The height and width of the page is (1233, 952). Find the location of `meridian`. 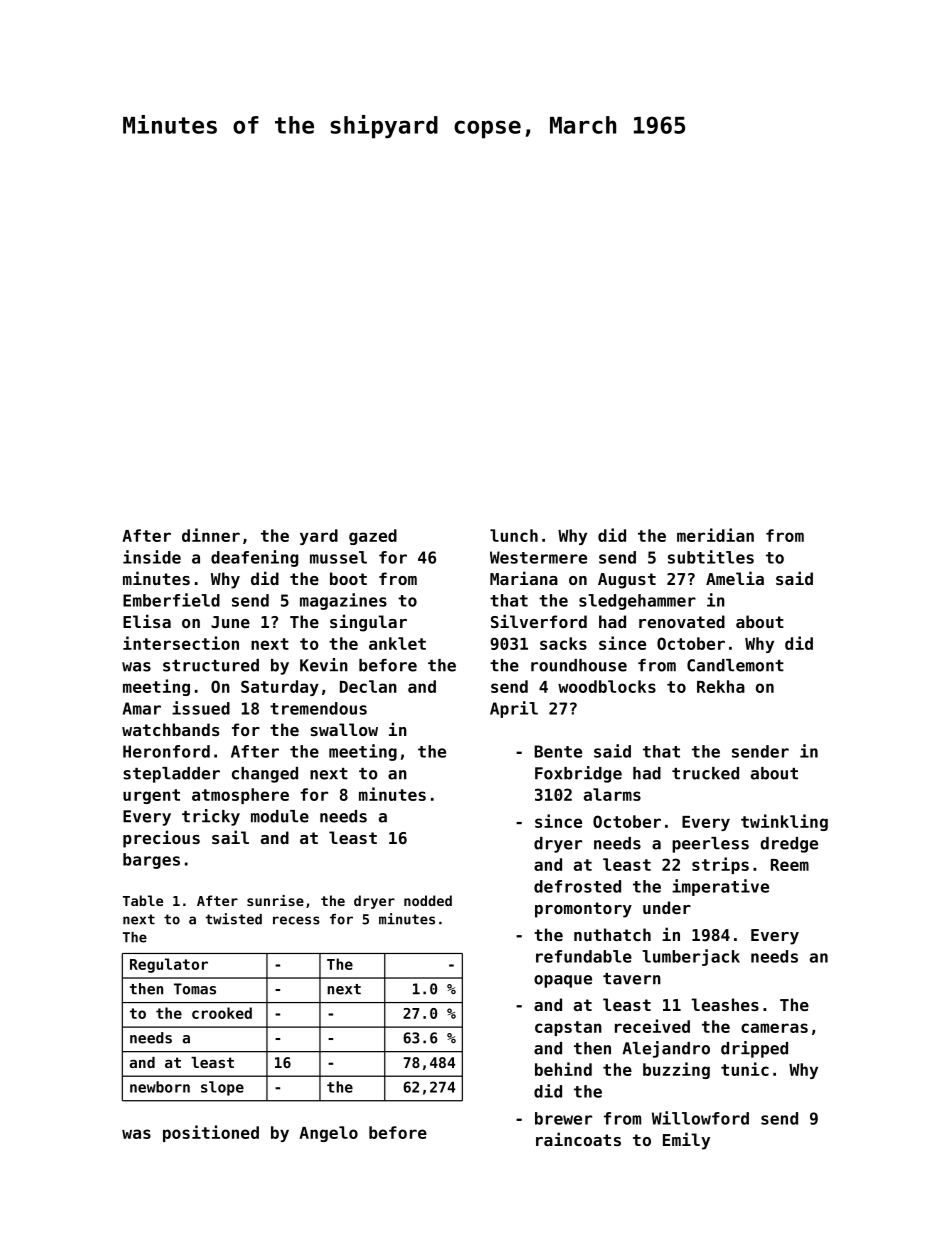

meridian is located at coordinates (715, 535).
